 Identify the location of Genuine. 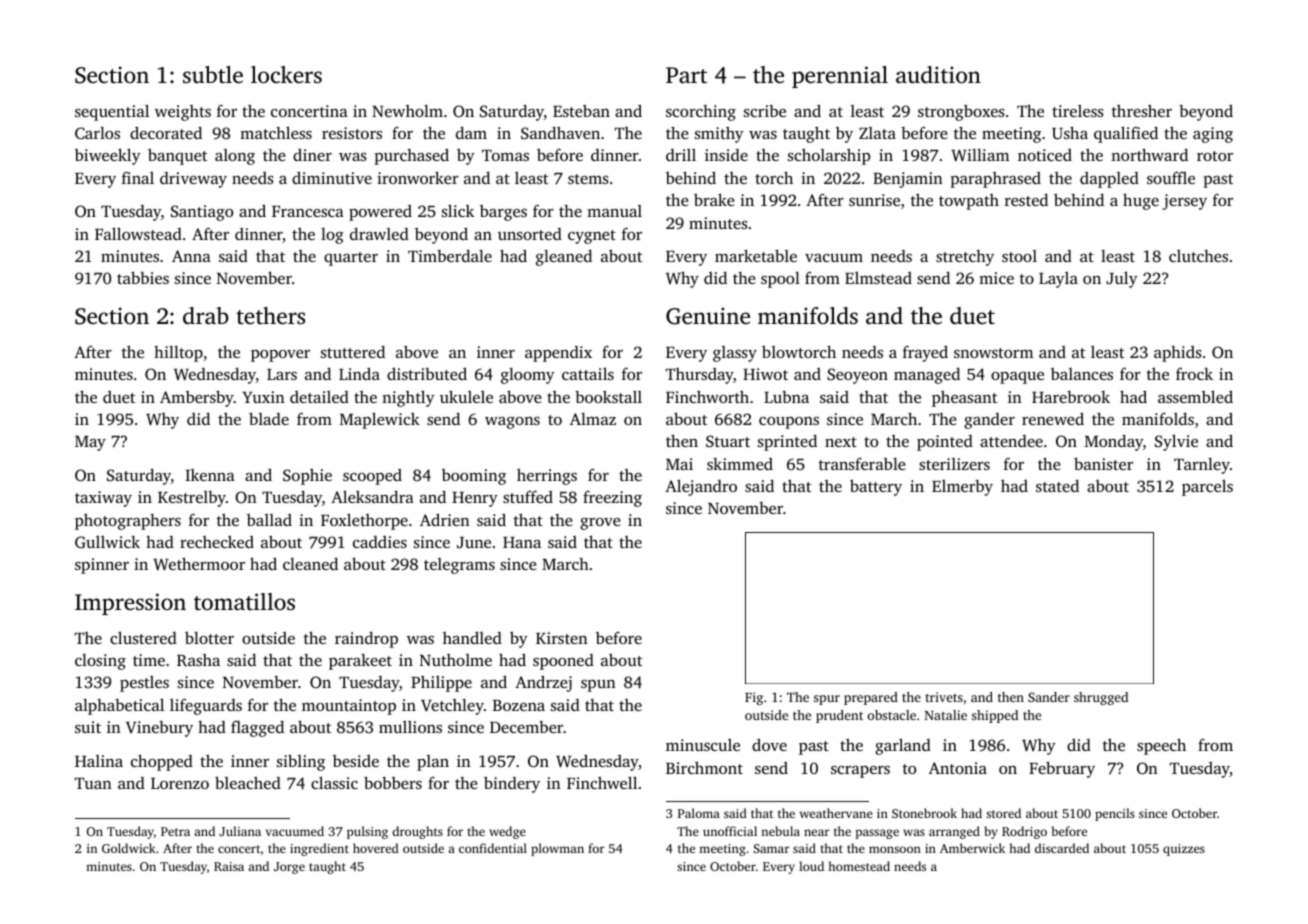
(708, 316).
